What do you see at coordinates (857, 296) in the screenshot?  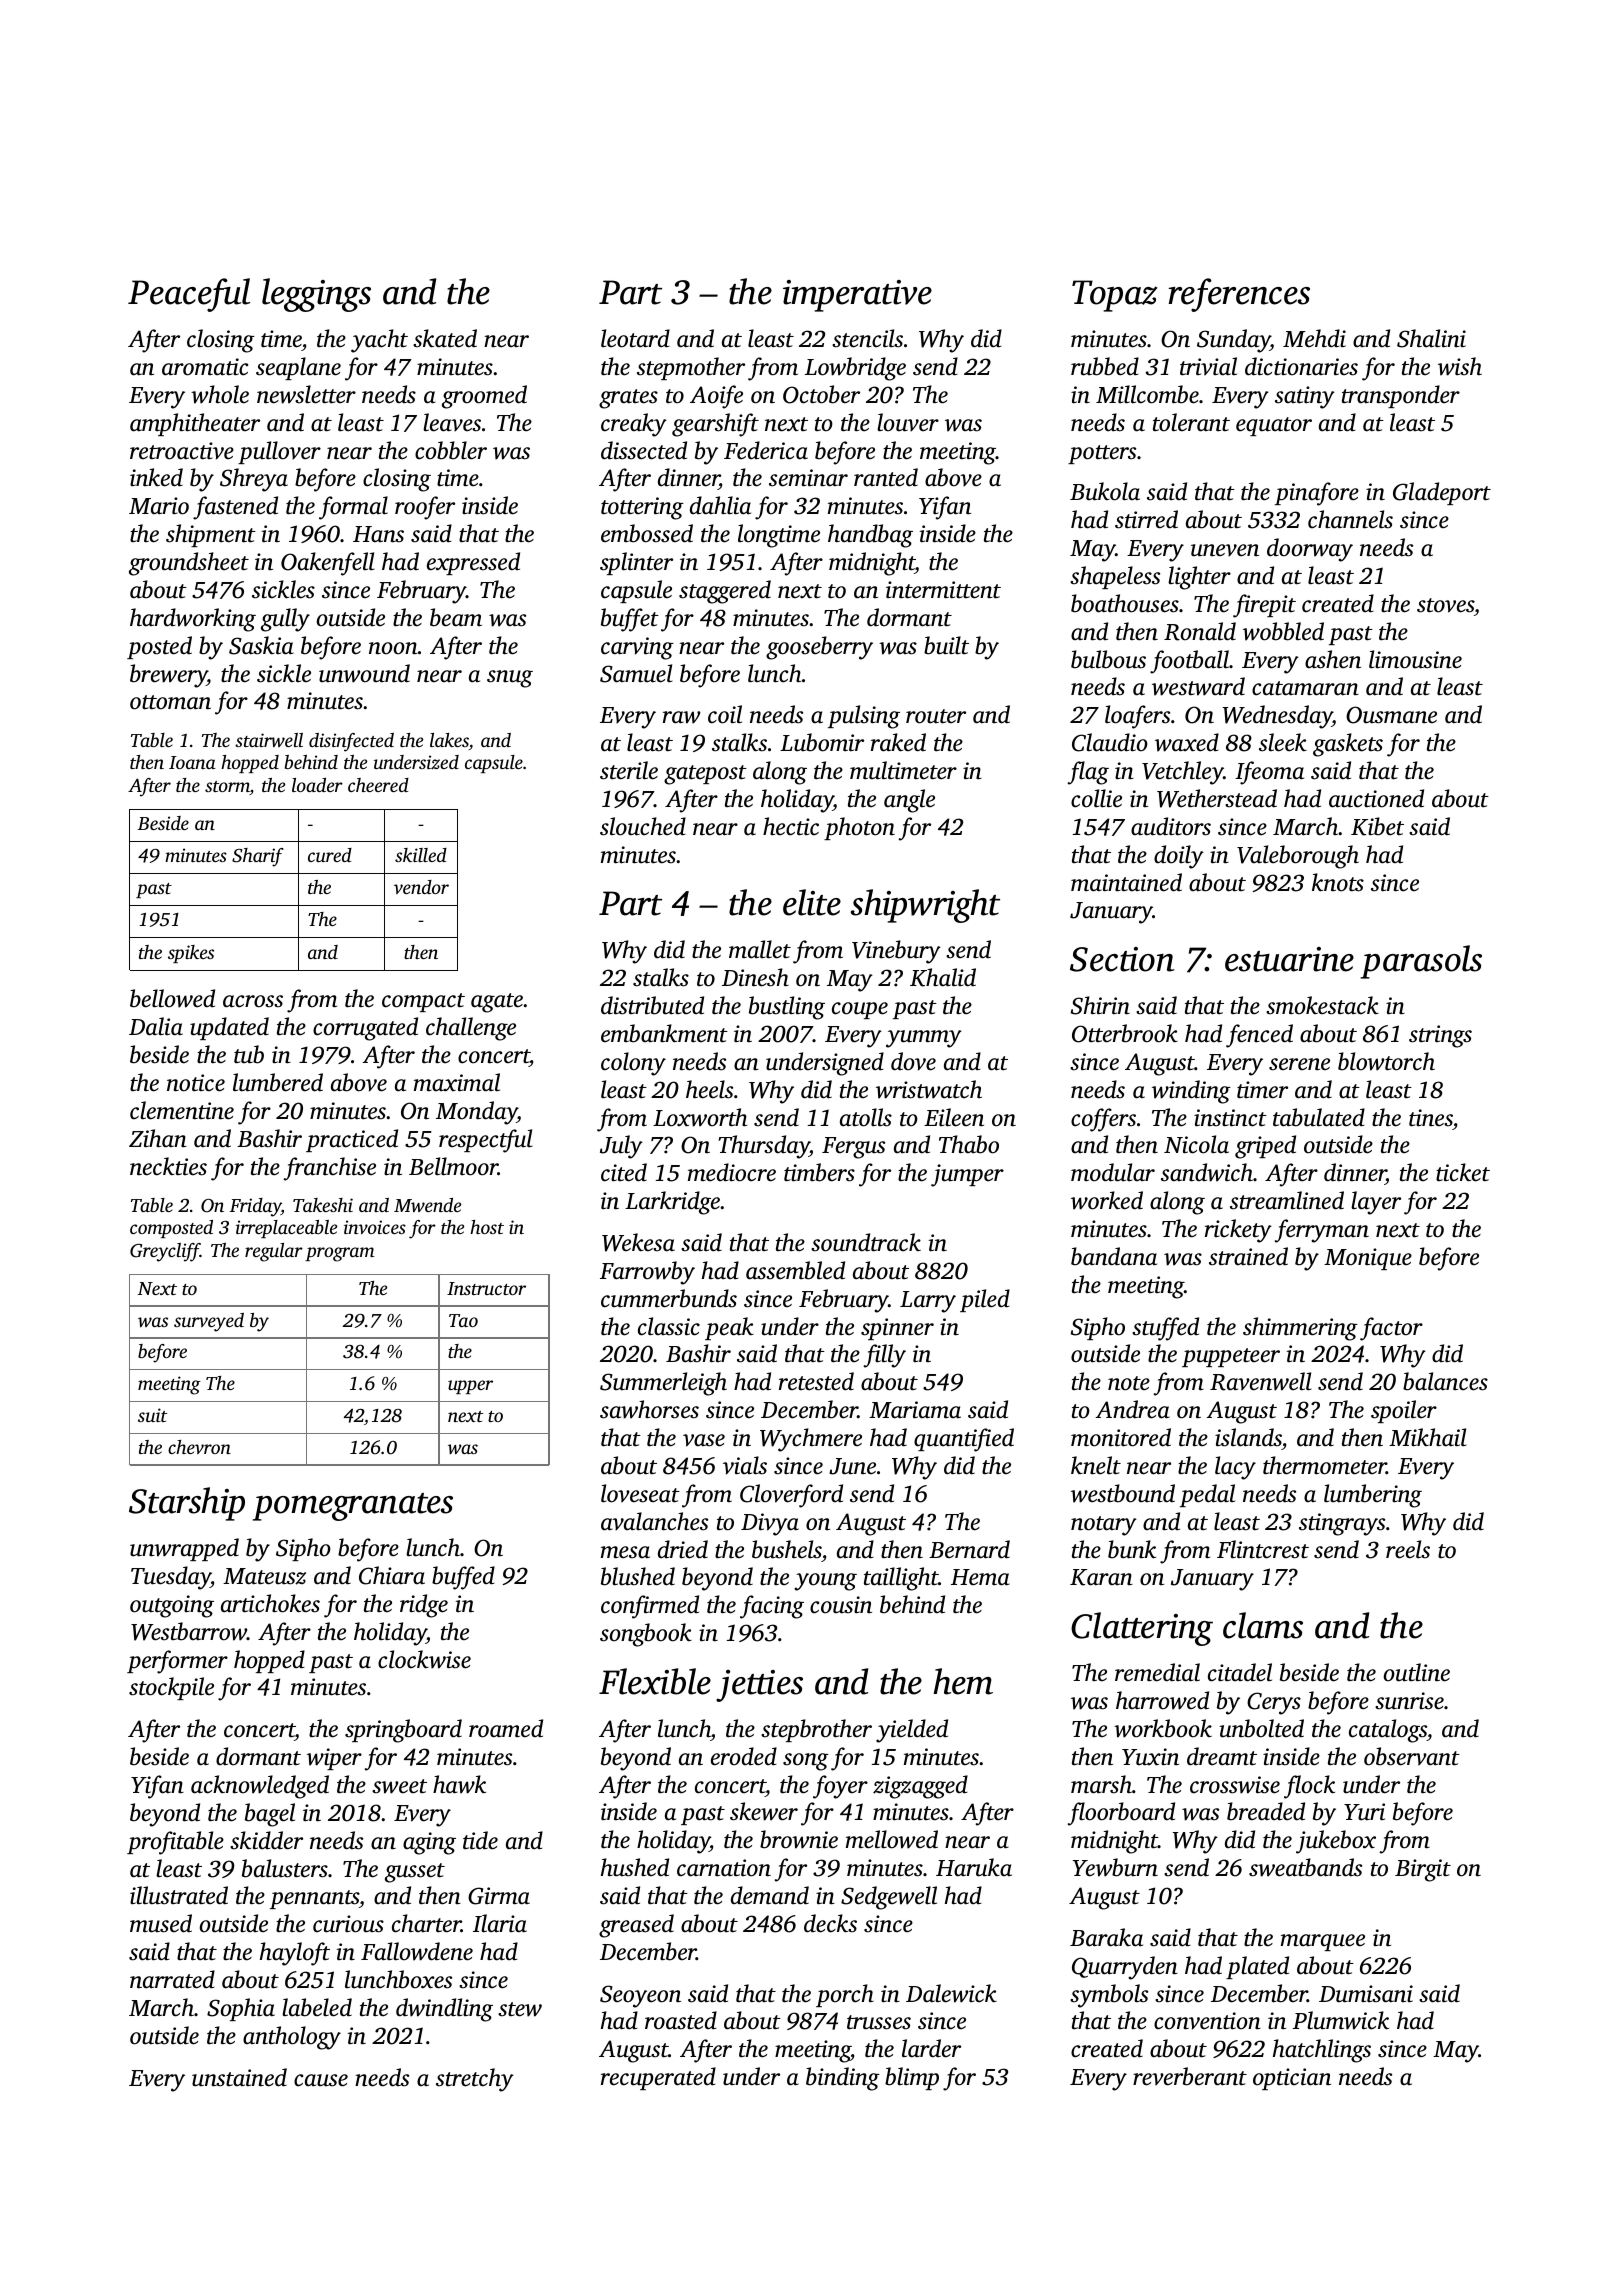 I see `imperative` at bounding box center [857, 296].
